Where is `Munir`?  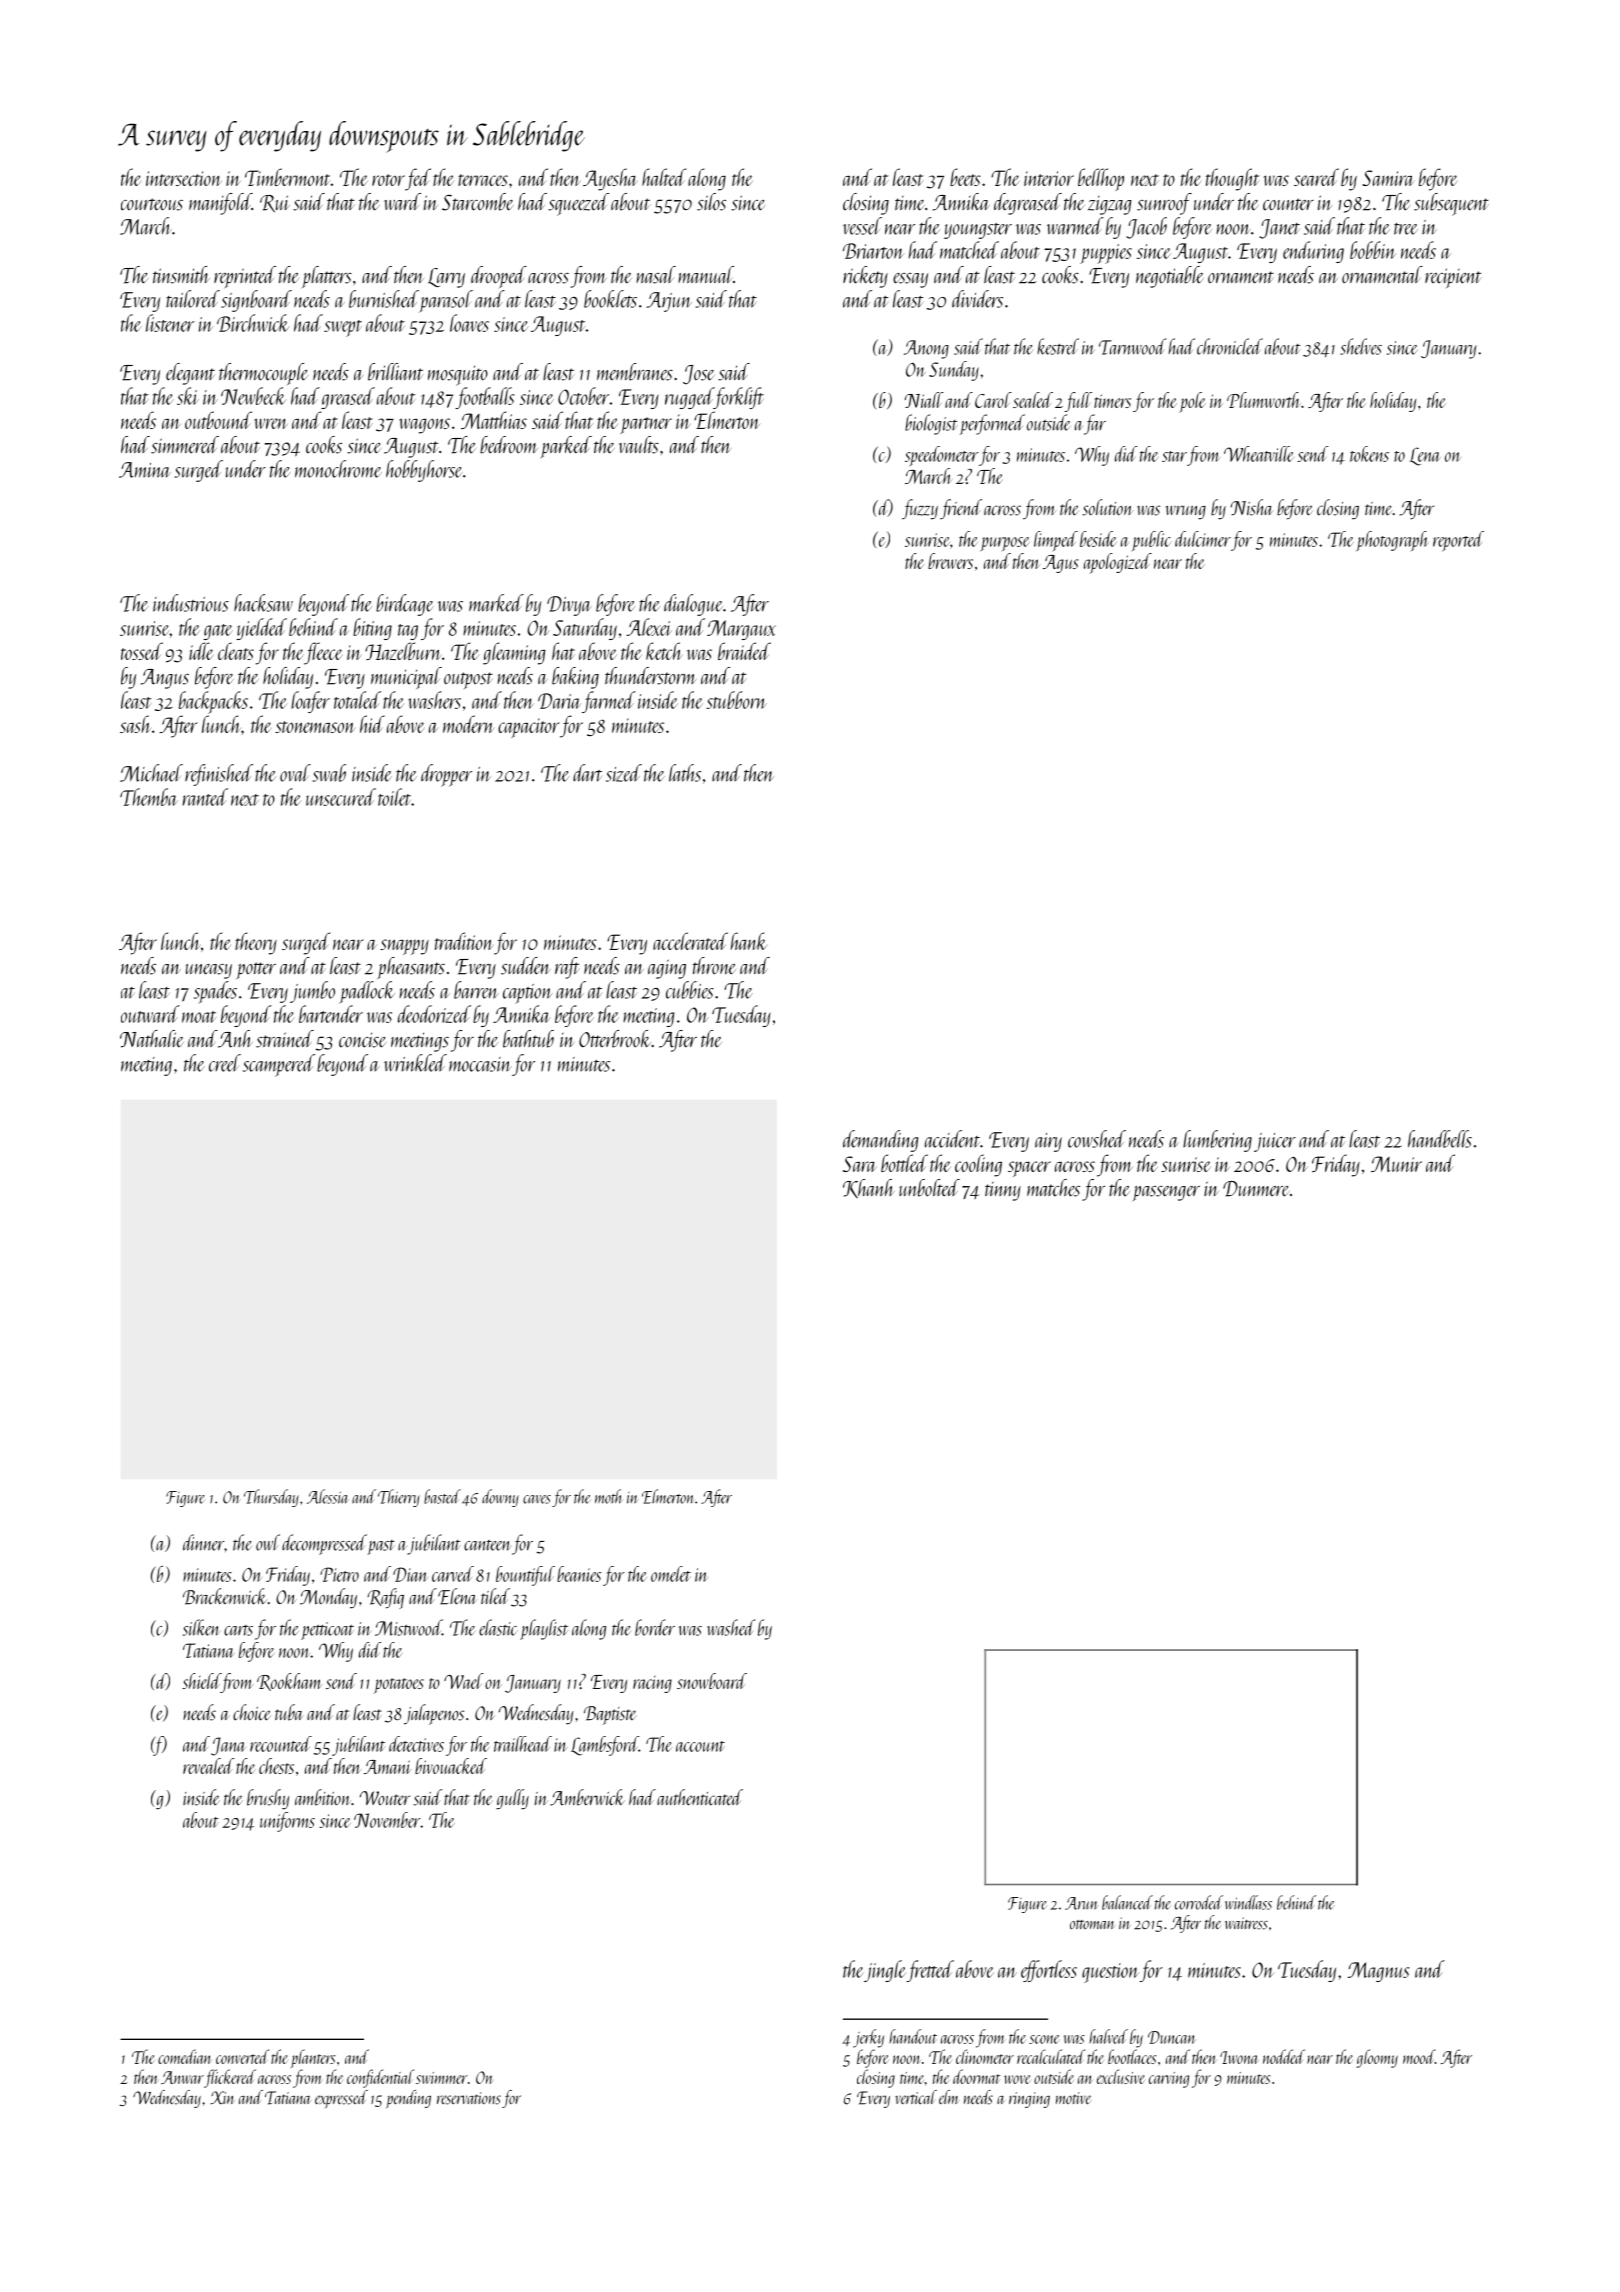
Munir is located at coordinates (1396, 1164).
